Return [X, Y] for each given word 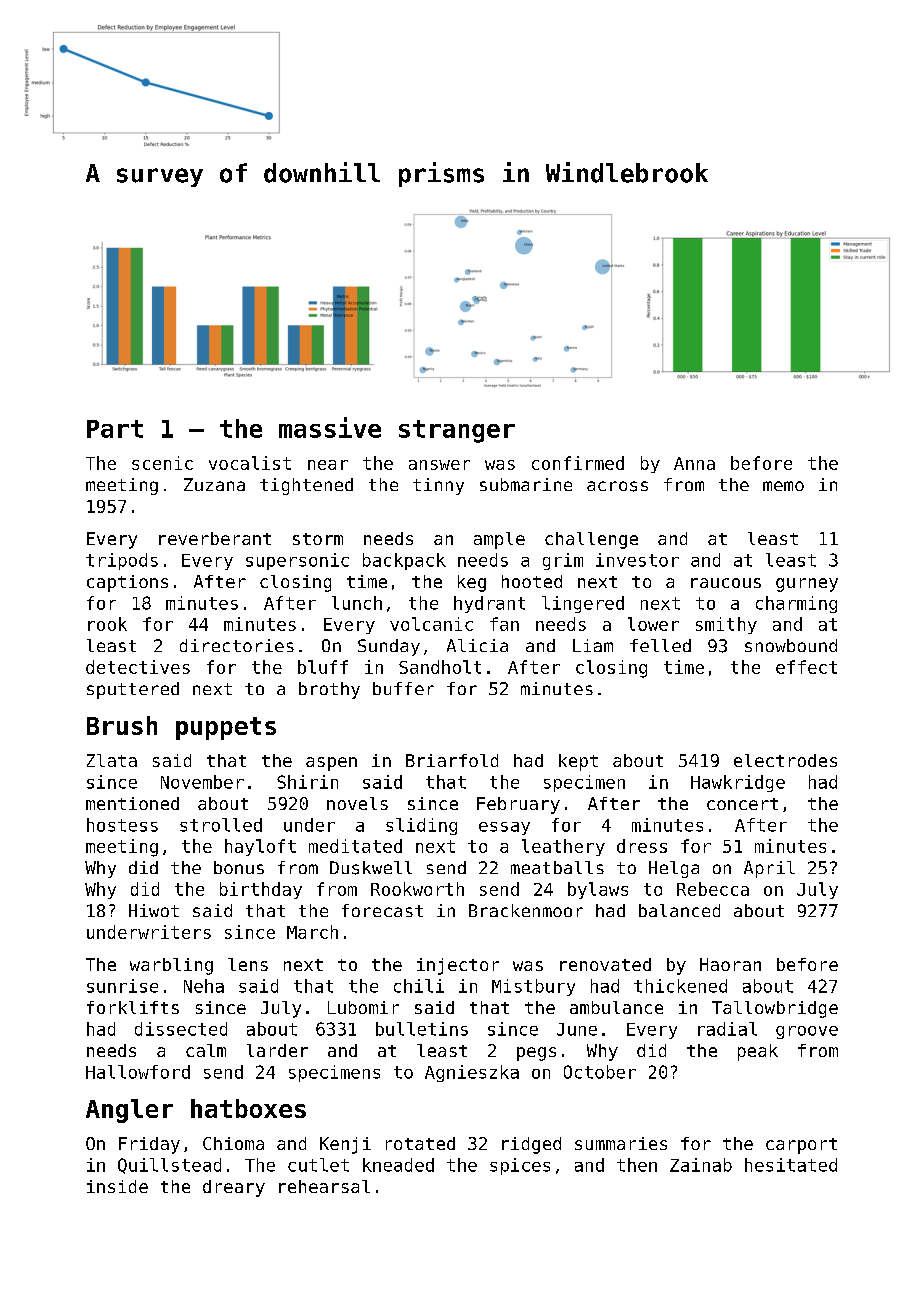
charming [796, 604]
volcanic [431, 624]
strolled [221, 825]
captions [127, 583]
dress [642, 846]
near [328, 465]
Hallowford [138, 1072]
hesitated [791, 1165]
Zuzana [214, 484]
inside [117, 1186]
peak [758, 1052]
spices [520, 1166]
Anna [694, 463]
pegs [536, 1054]
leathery [563, 847]
